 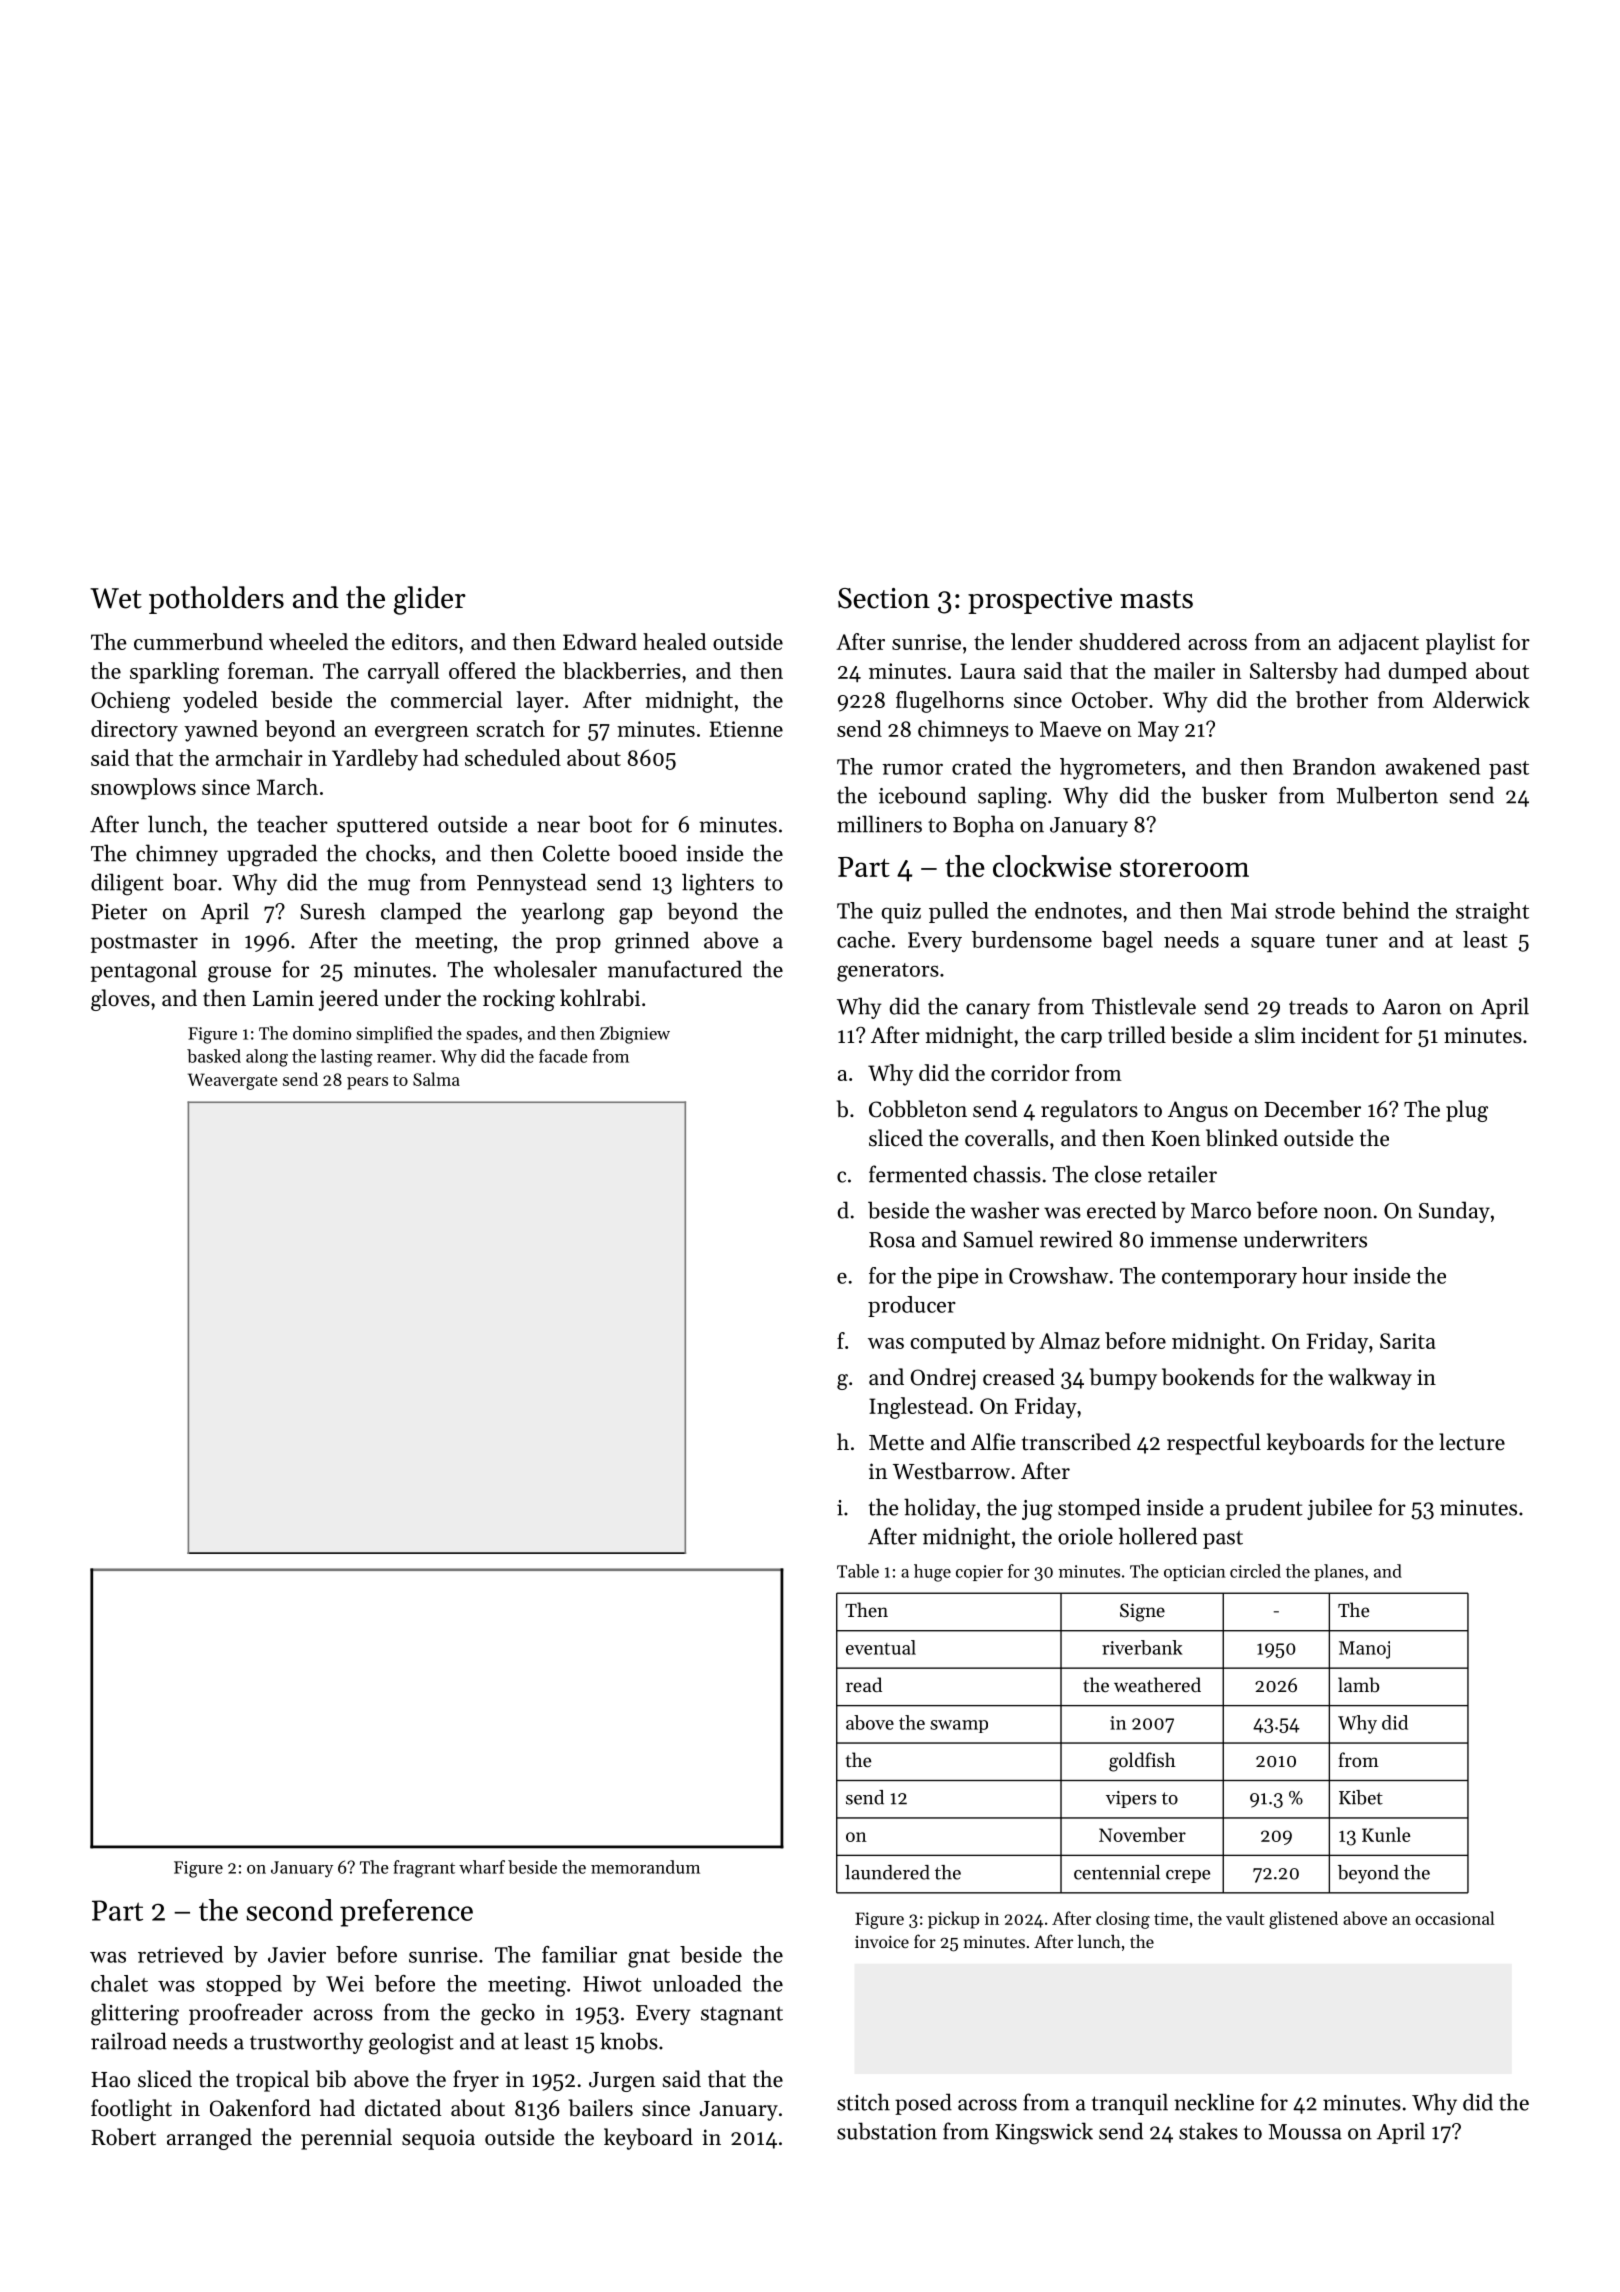 What do you see at coordinates (896, 1443) in the document?
I see `Mette` at bounding box center [896, 1443].
